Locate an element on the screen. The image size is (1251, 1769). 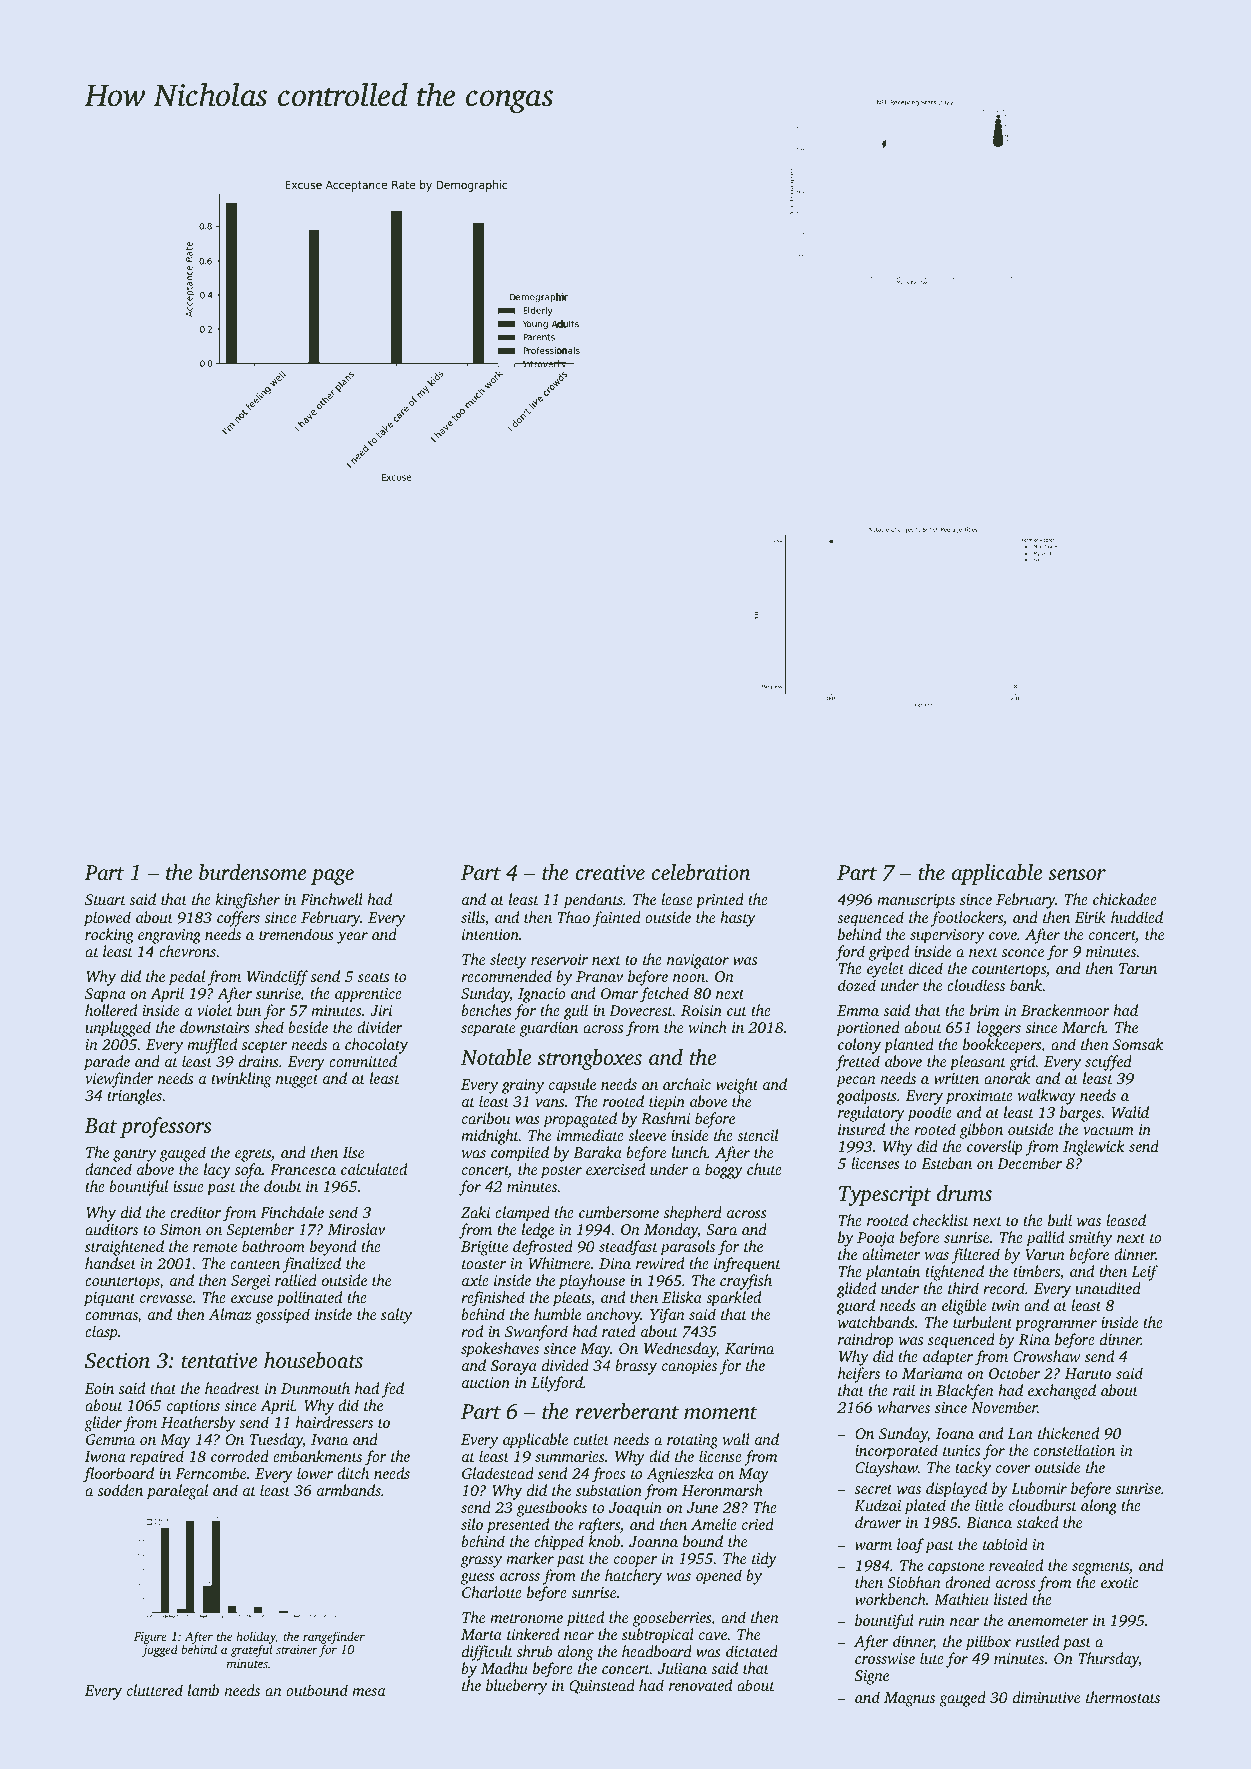
commas is located at coordinates (111, 1317).
